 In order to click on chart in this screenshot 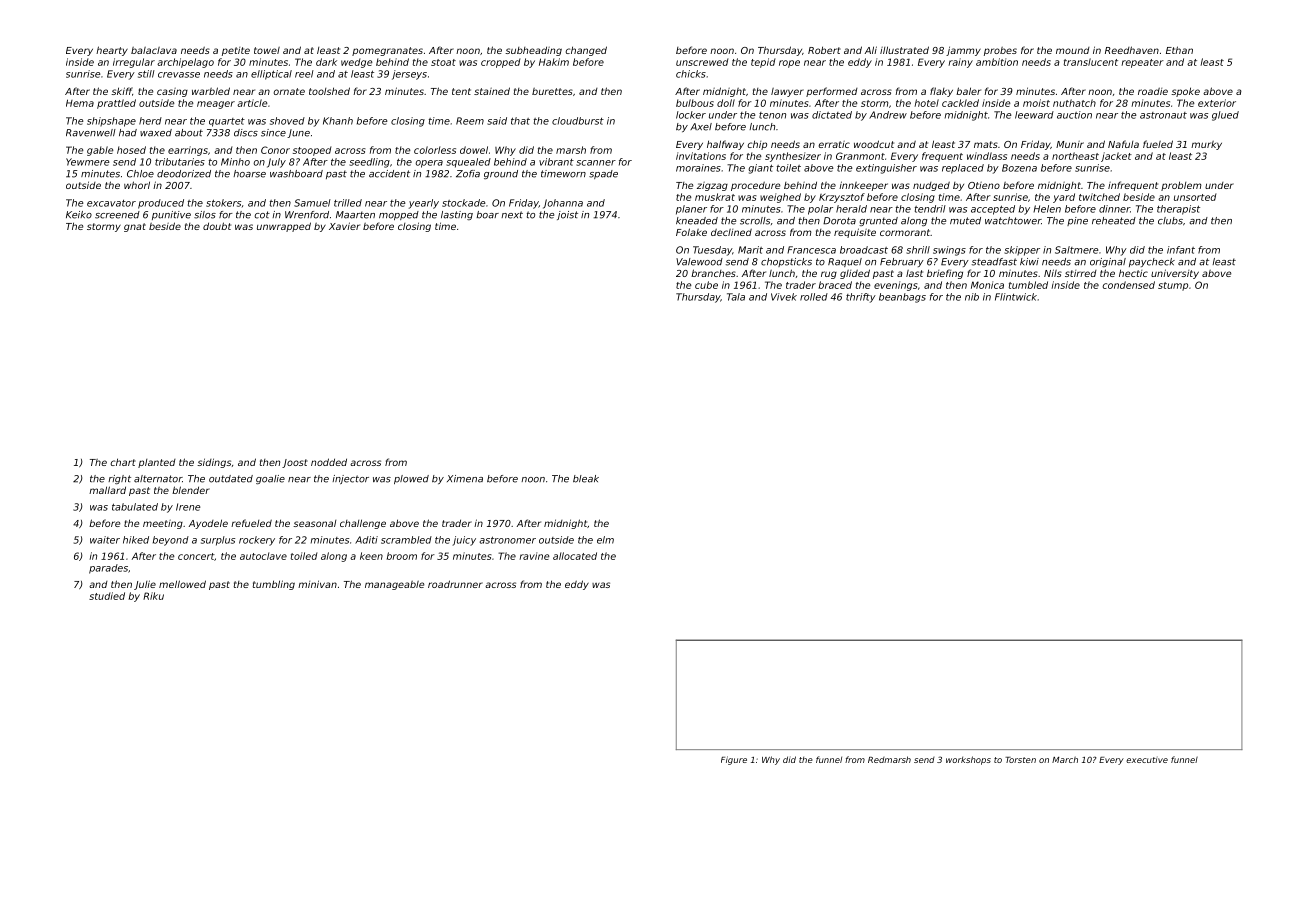, I will do `click(123, 462)`.
